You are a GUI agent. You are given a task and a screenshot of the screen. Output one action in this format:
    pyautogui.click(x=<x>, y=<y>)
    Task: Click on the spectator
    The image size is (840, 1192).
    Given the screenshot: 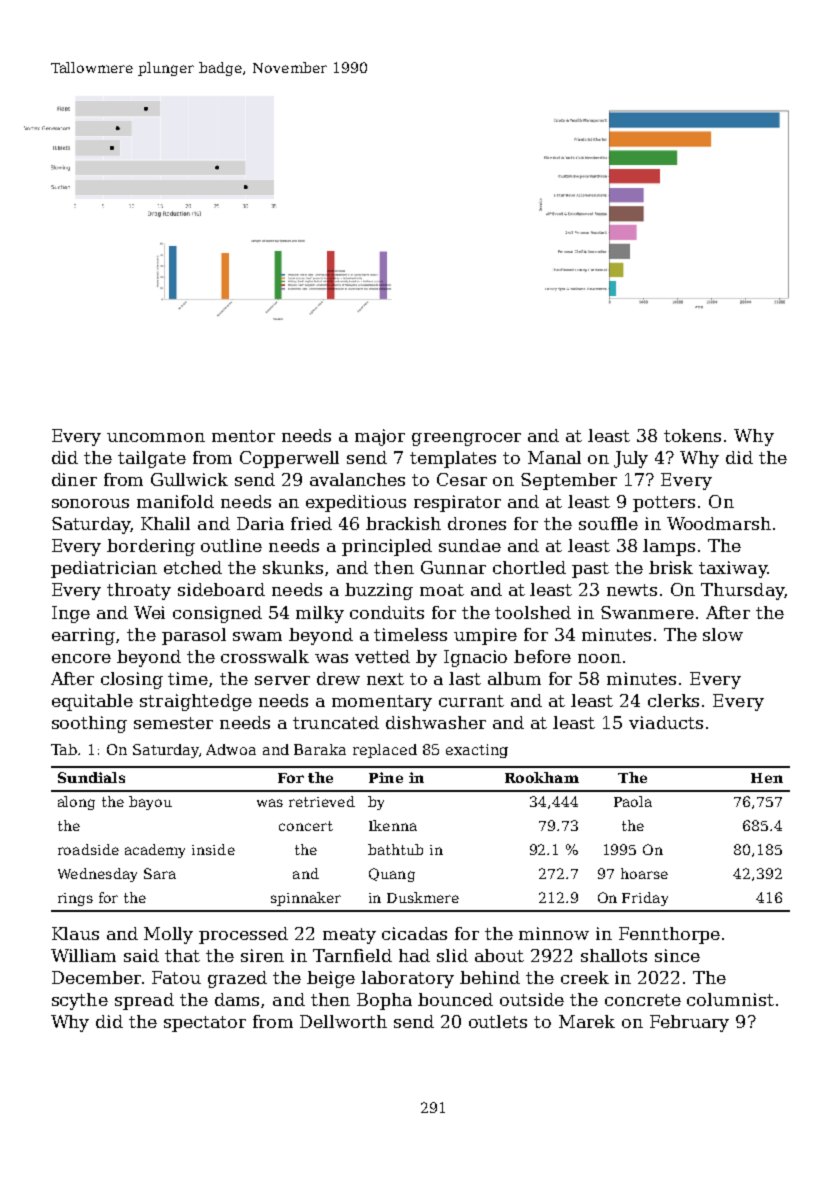 What is the action you would take?
    pyautogui.click(x=205, y=1024)
